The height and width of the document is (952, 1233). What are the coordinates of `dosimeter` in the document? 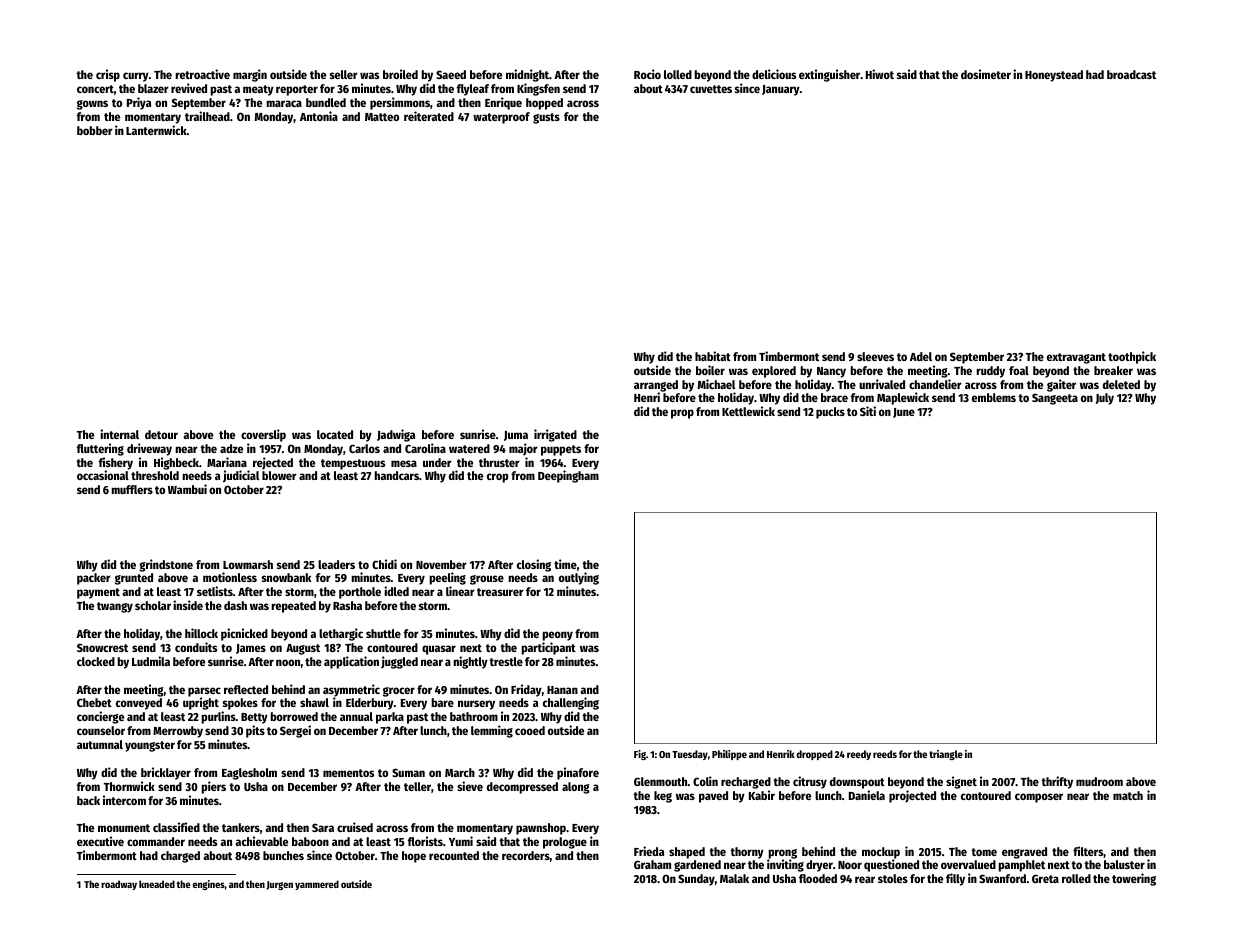 It's located at (986, 74).
